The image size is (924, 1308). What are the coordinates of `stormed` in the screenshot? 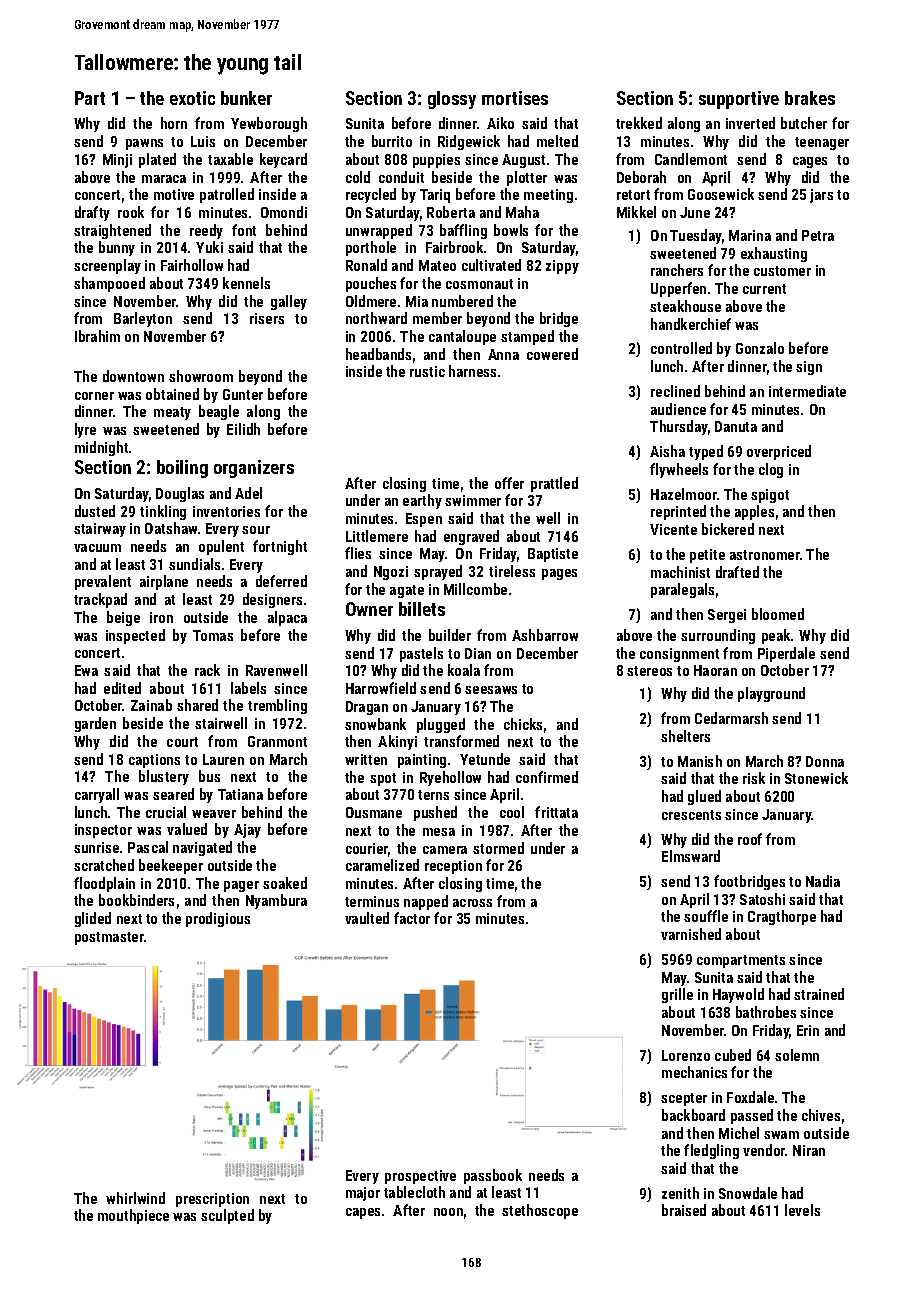 It's located at (498, 848).
